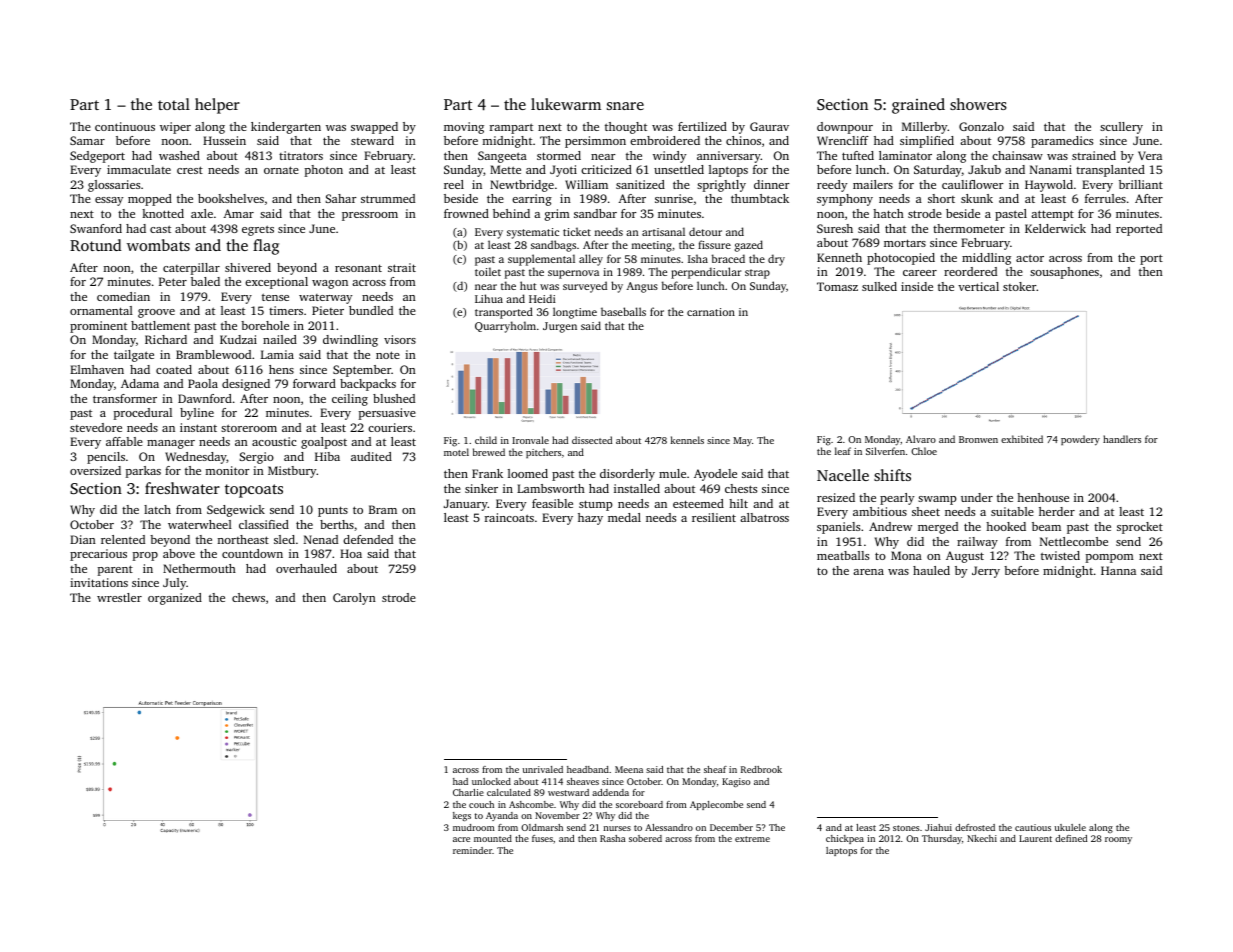  I want to click on swapped, so click(374, 128).
